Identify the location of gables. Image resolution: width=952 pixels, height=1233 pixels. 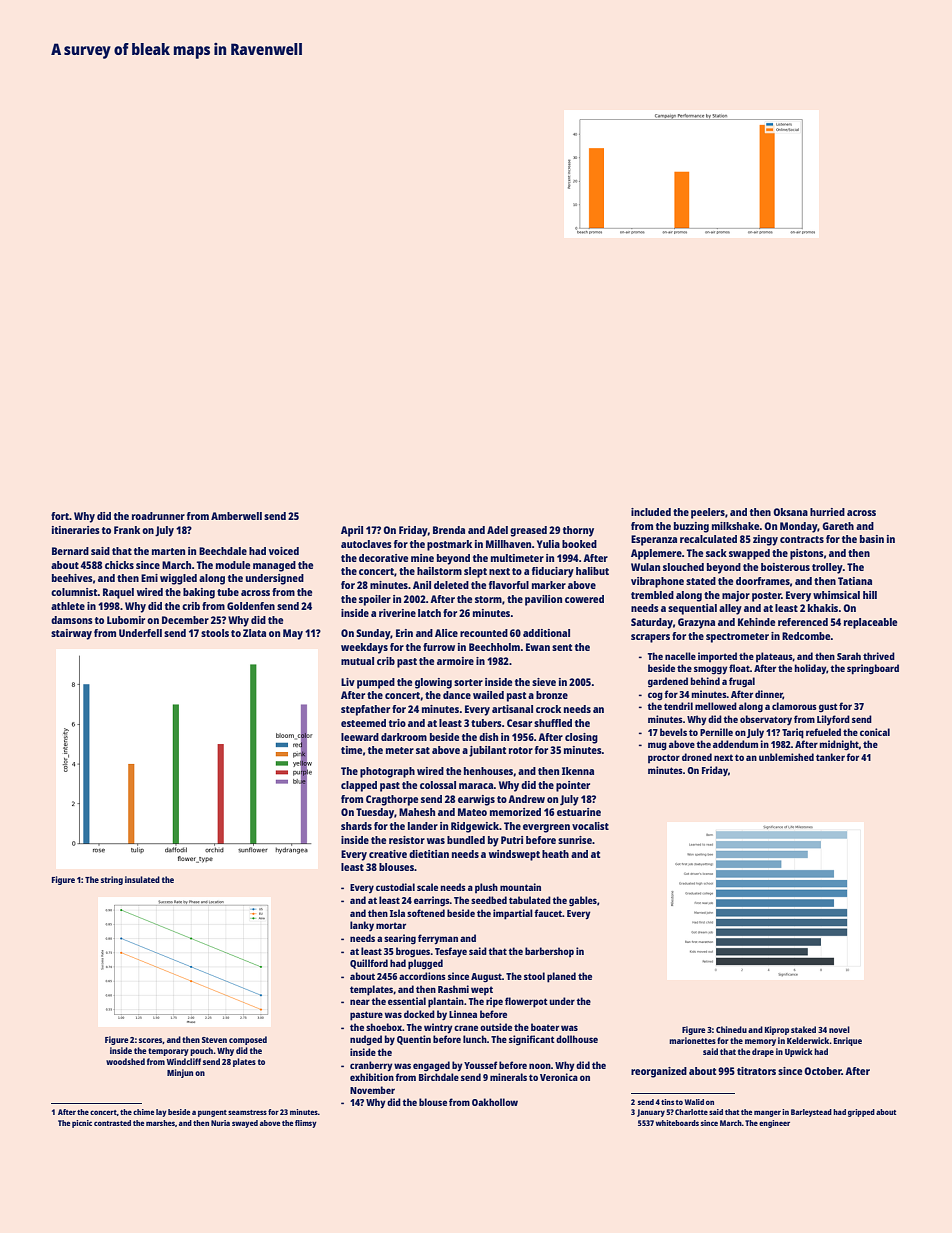
(583, 901).
